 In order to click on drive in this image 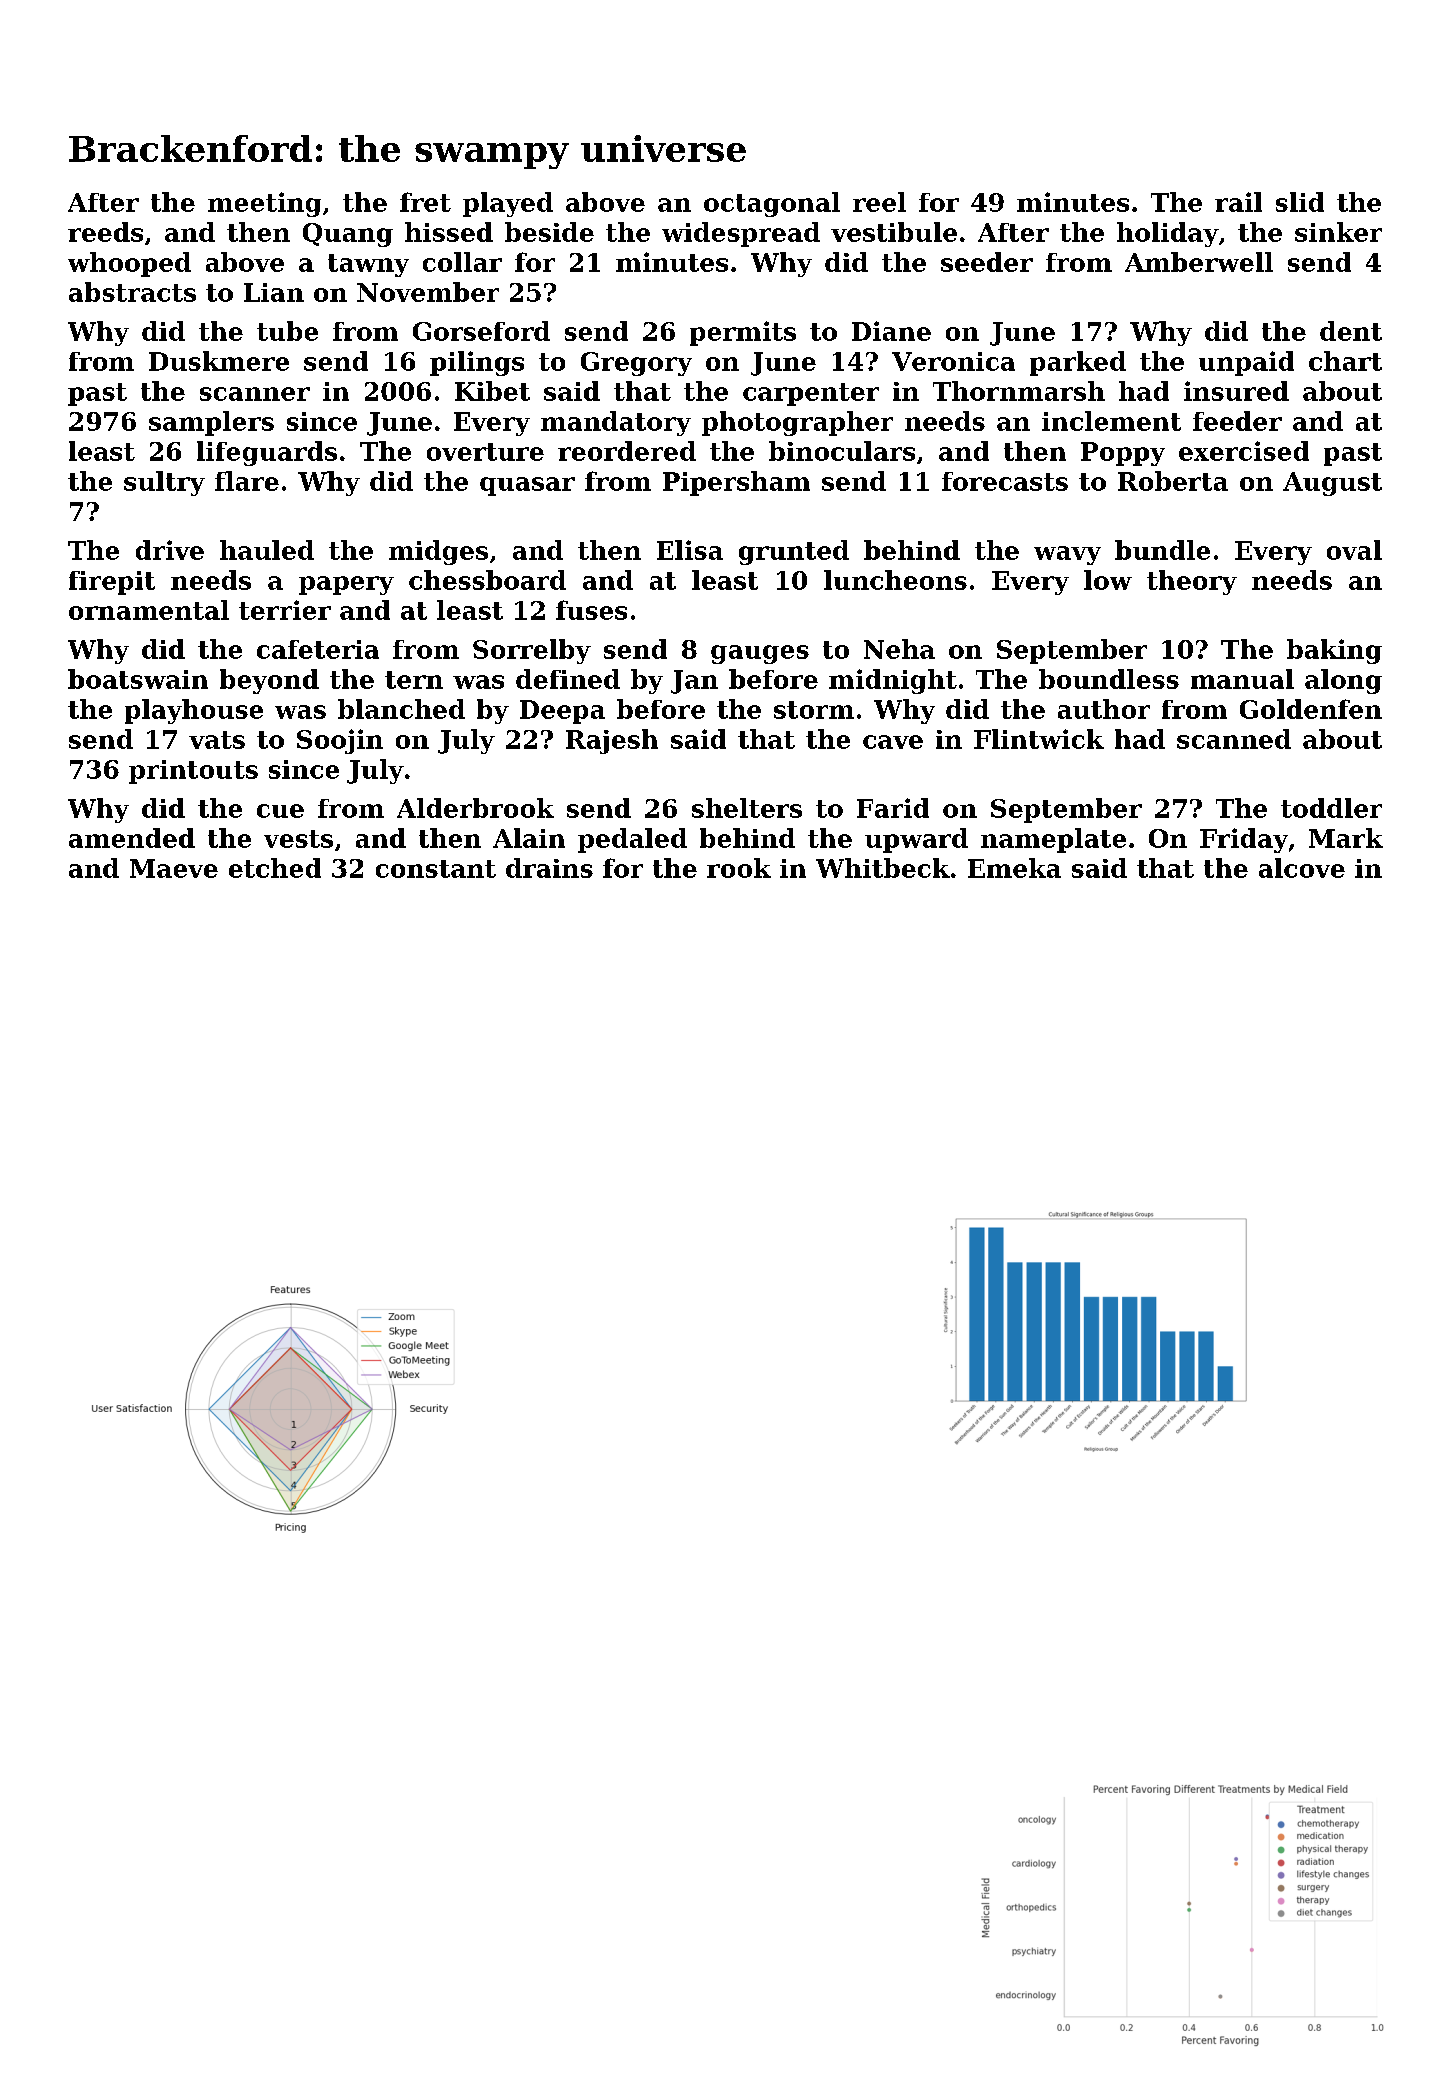, I will do `click(170, 550)`.
